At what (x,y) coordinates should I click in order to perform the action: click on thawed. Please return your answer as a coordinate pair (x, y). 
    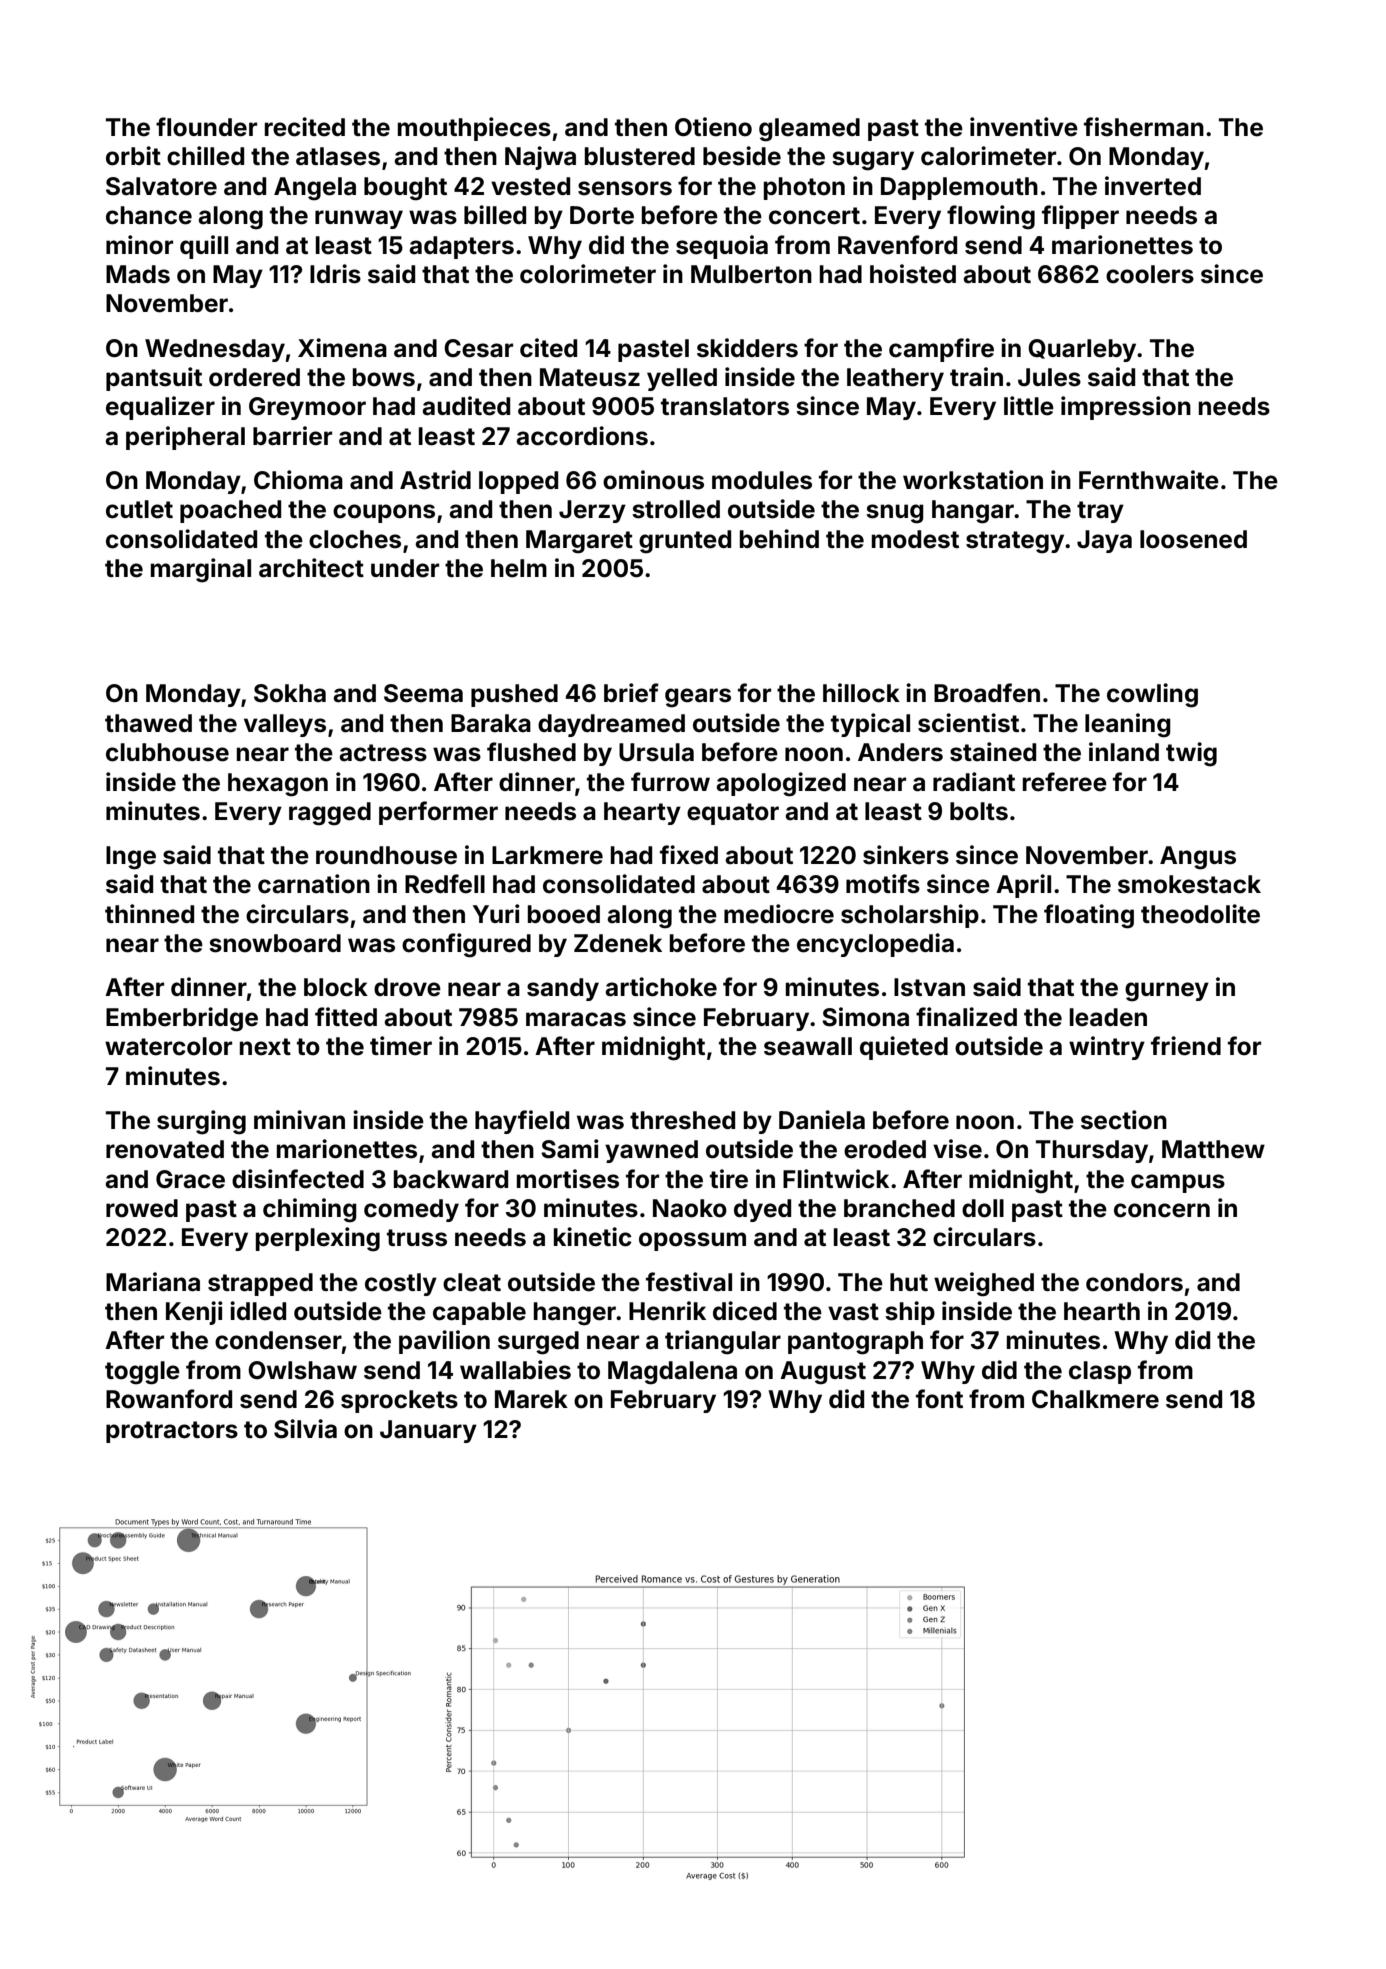
    Looking at the image, I should click on (148, 723).
